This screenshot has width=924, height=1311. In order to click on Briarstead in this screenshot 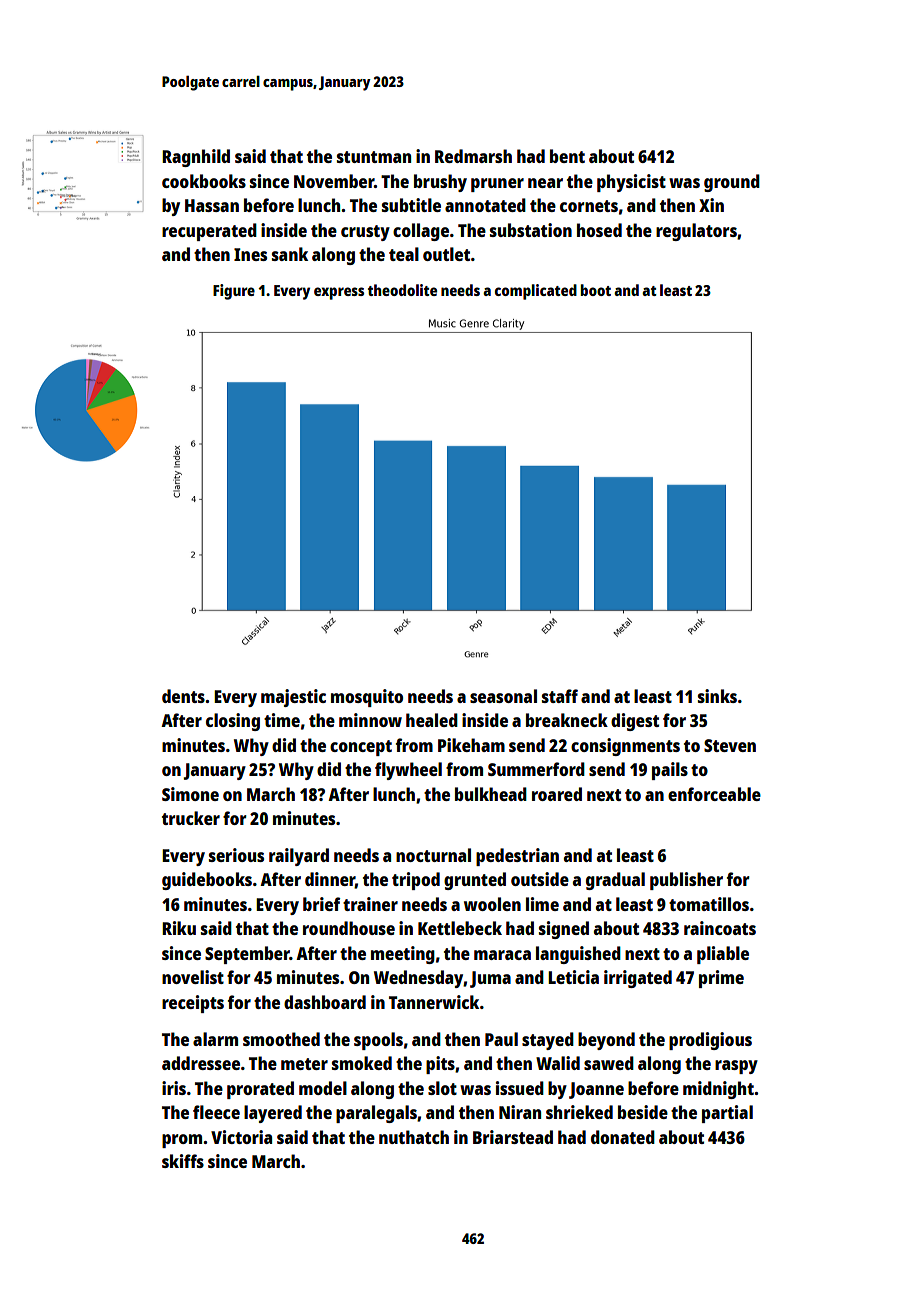, I will do `click(513, 1137)`.
